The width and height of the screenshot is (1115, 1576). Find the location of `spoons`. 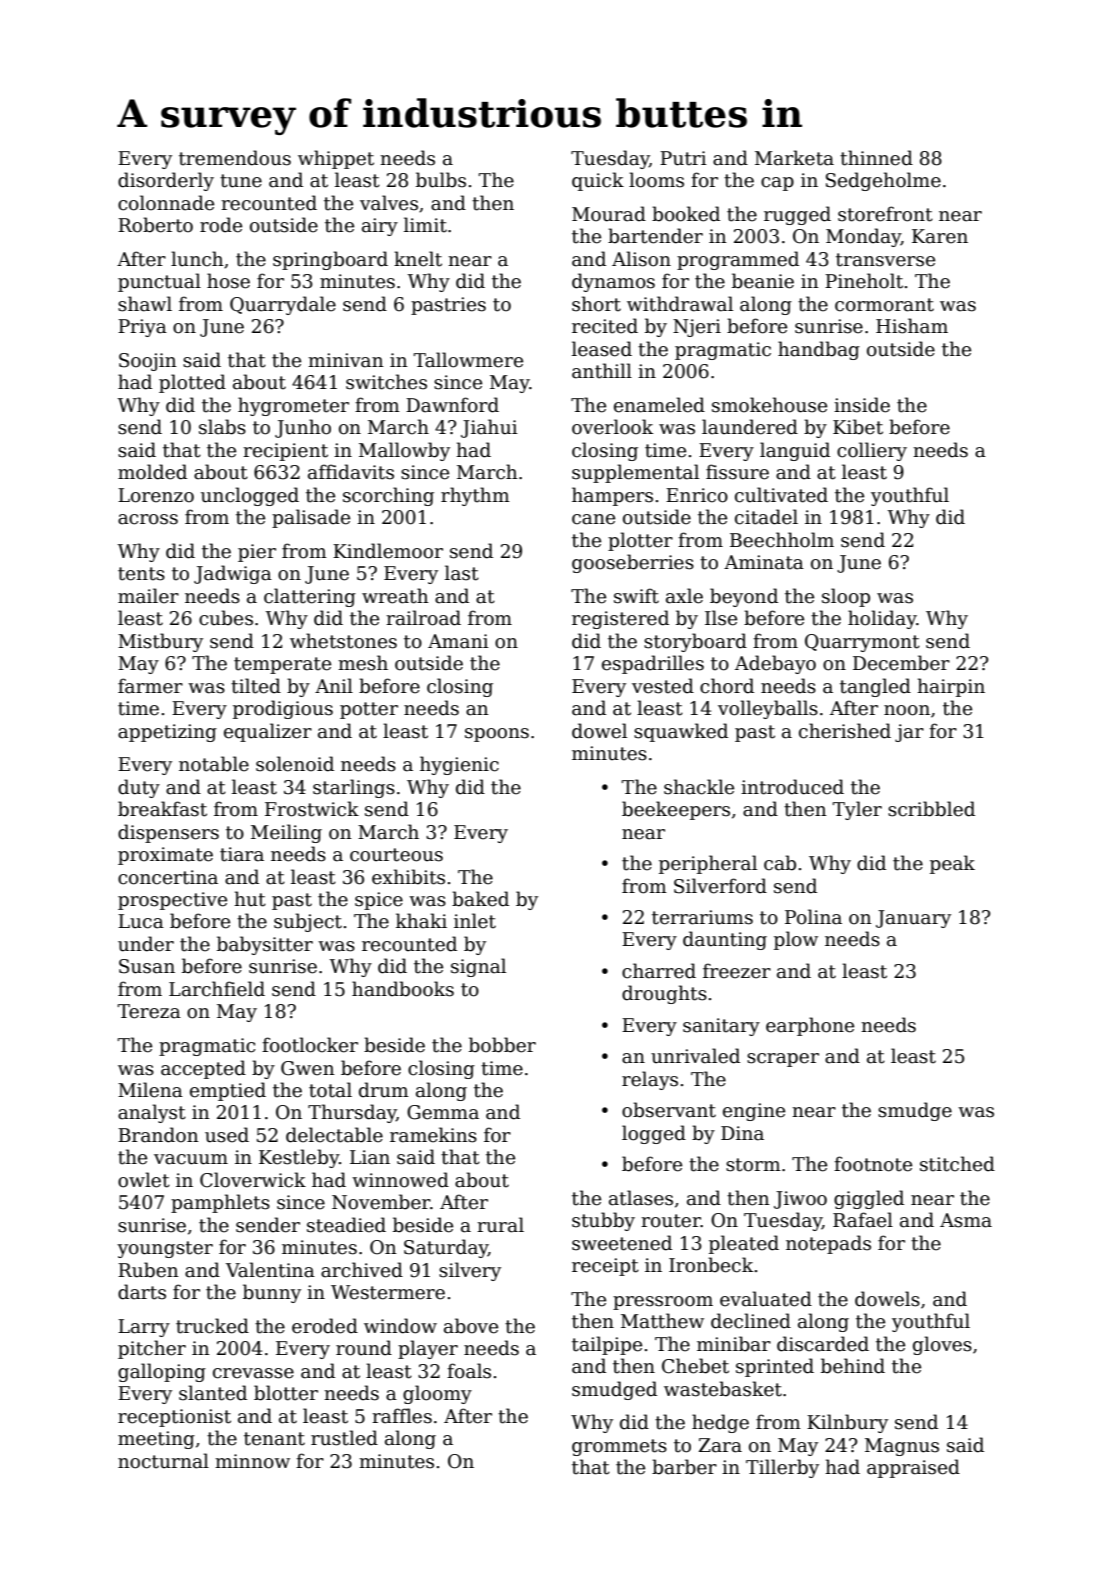

spoons is located at coordinates (497, 735).
